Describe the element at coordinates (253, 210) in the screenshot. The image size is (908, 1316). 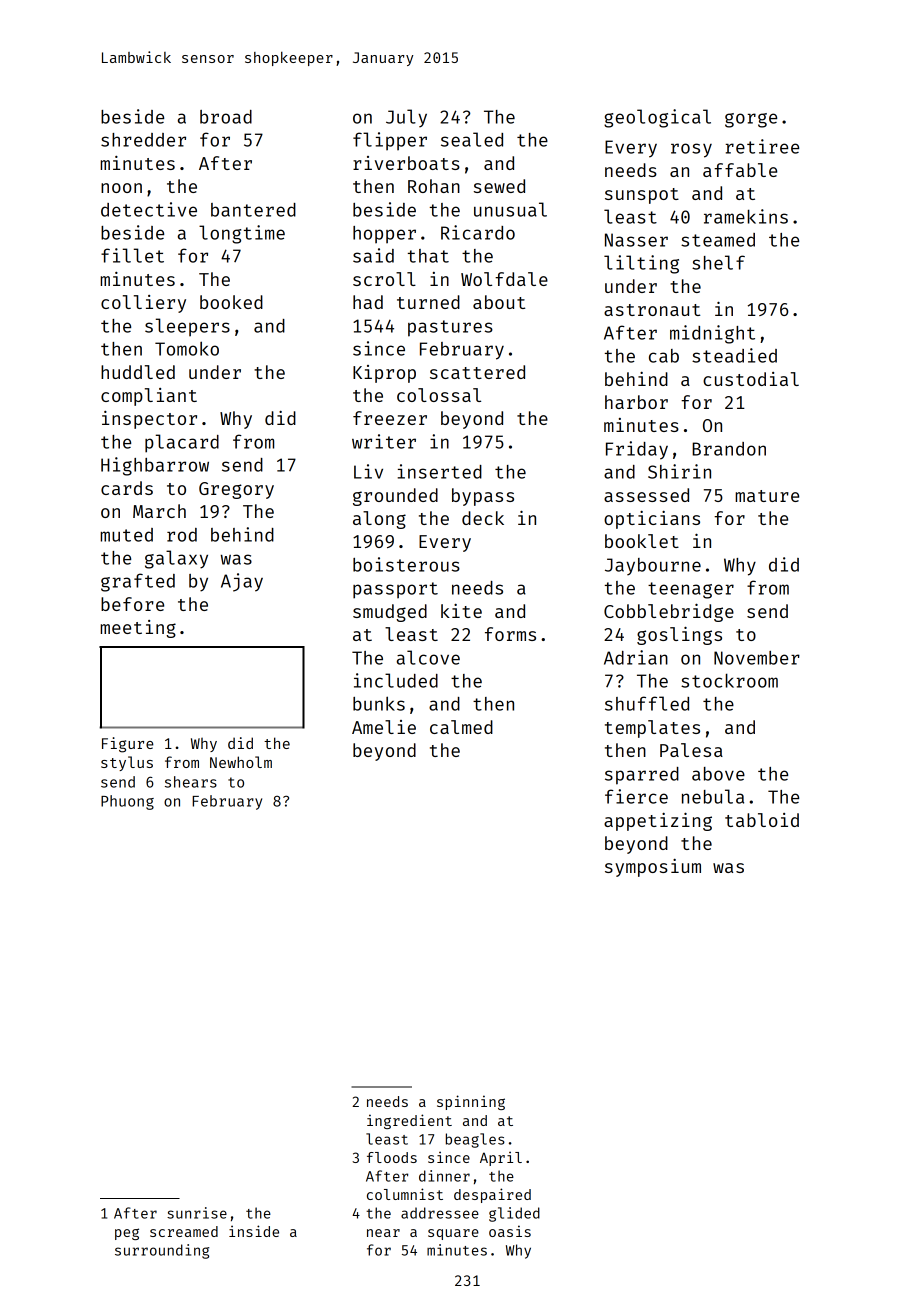
I see `bantered` at that location.
